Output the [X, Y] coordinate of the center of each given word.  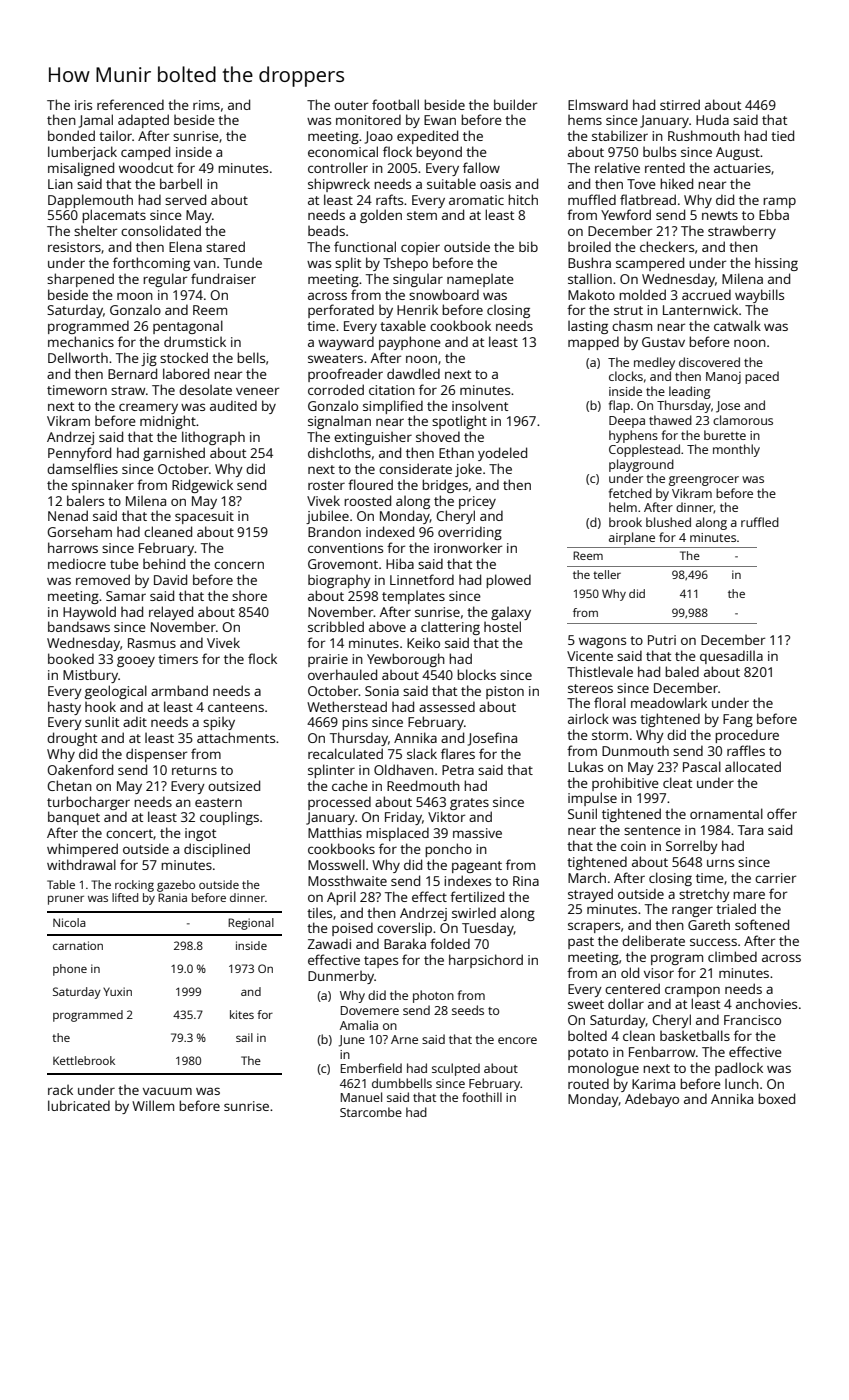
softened [762, 924]
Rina [526, 881]
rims [206, 105]
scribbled [336, 626]
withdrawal [81, 864]
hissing [776, 264]
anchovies [766, 1003]
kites [242, 1014]
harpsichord [486, 961]
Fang [738, 720]
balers [85, 500]
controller [338, 167]
